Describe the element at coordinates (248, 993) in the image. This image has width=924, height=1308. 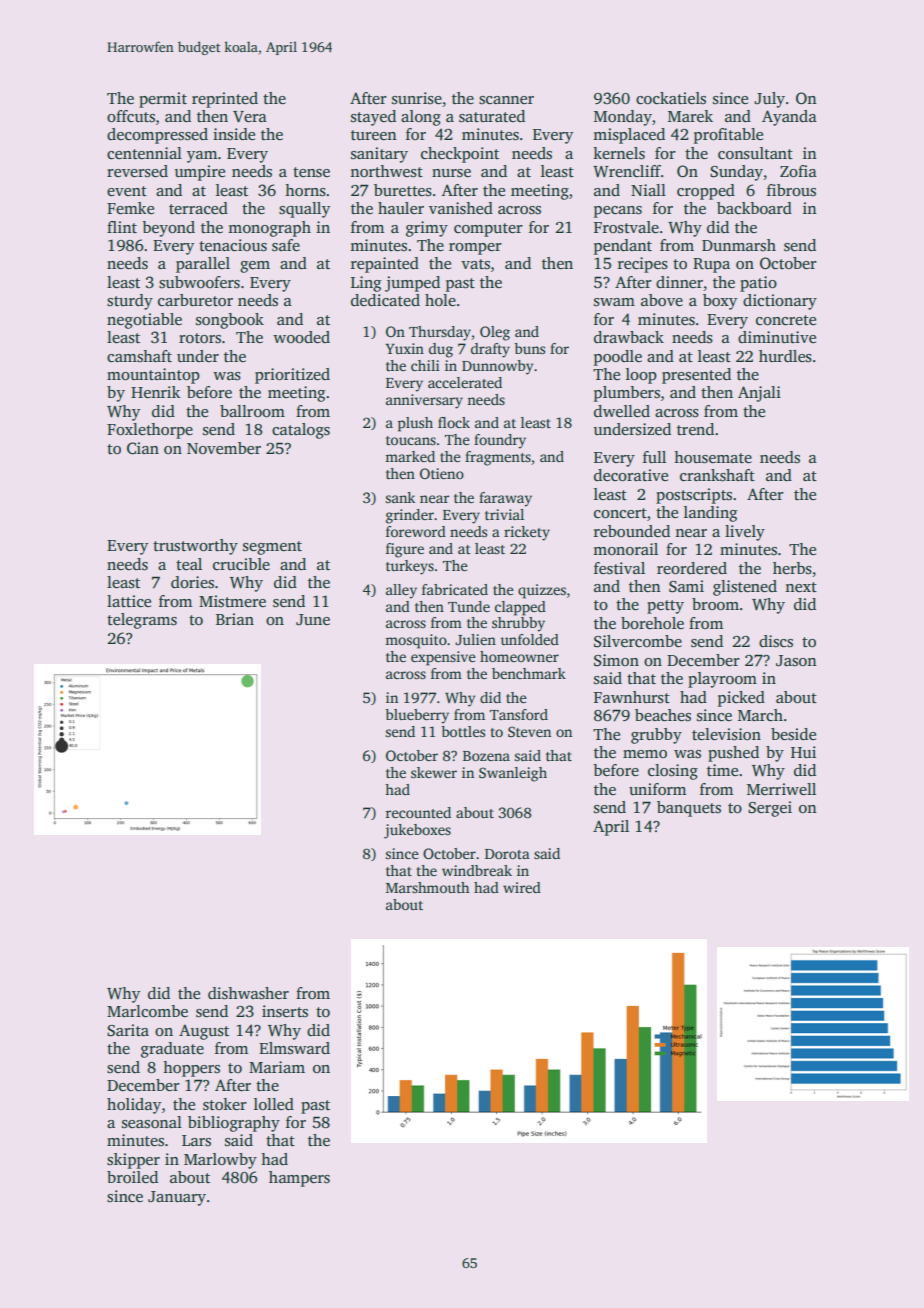
I see `dishwasher` at that location.
